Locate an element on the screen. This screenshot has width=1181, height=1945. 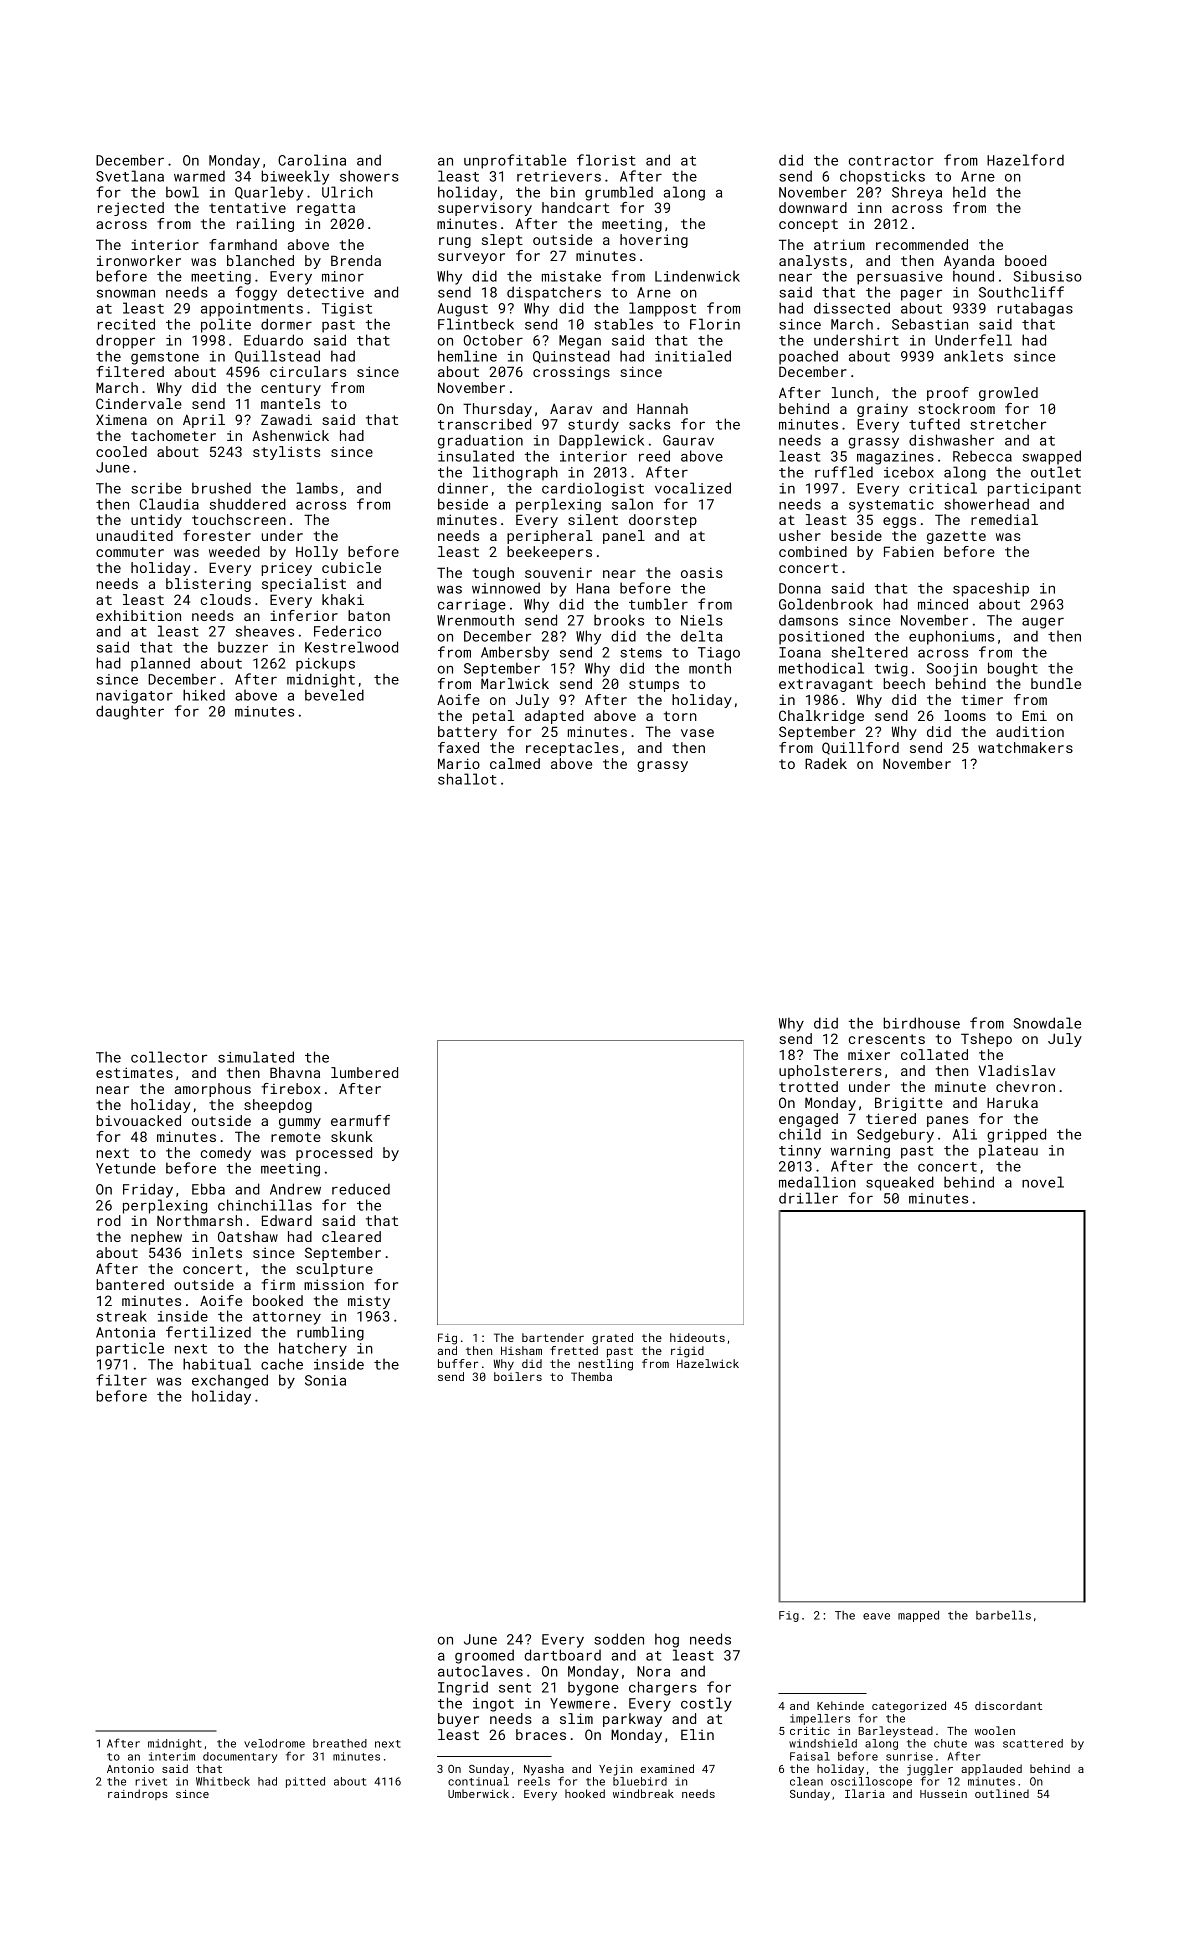
beveled is located at coordinates (334, 695).
